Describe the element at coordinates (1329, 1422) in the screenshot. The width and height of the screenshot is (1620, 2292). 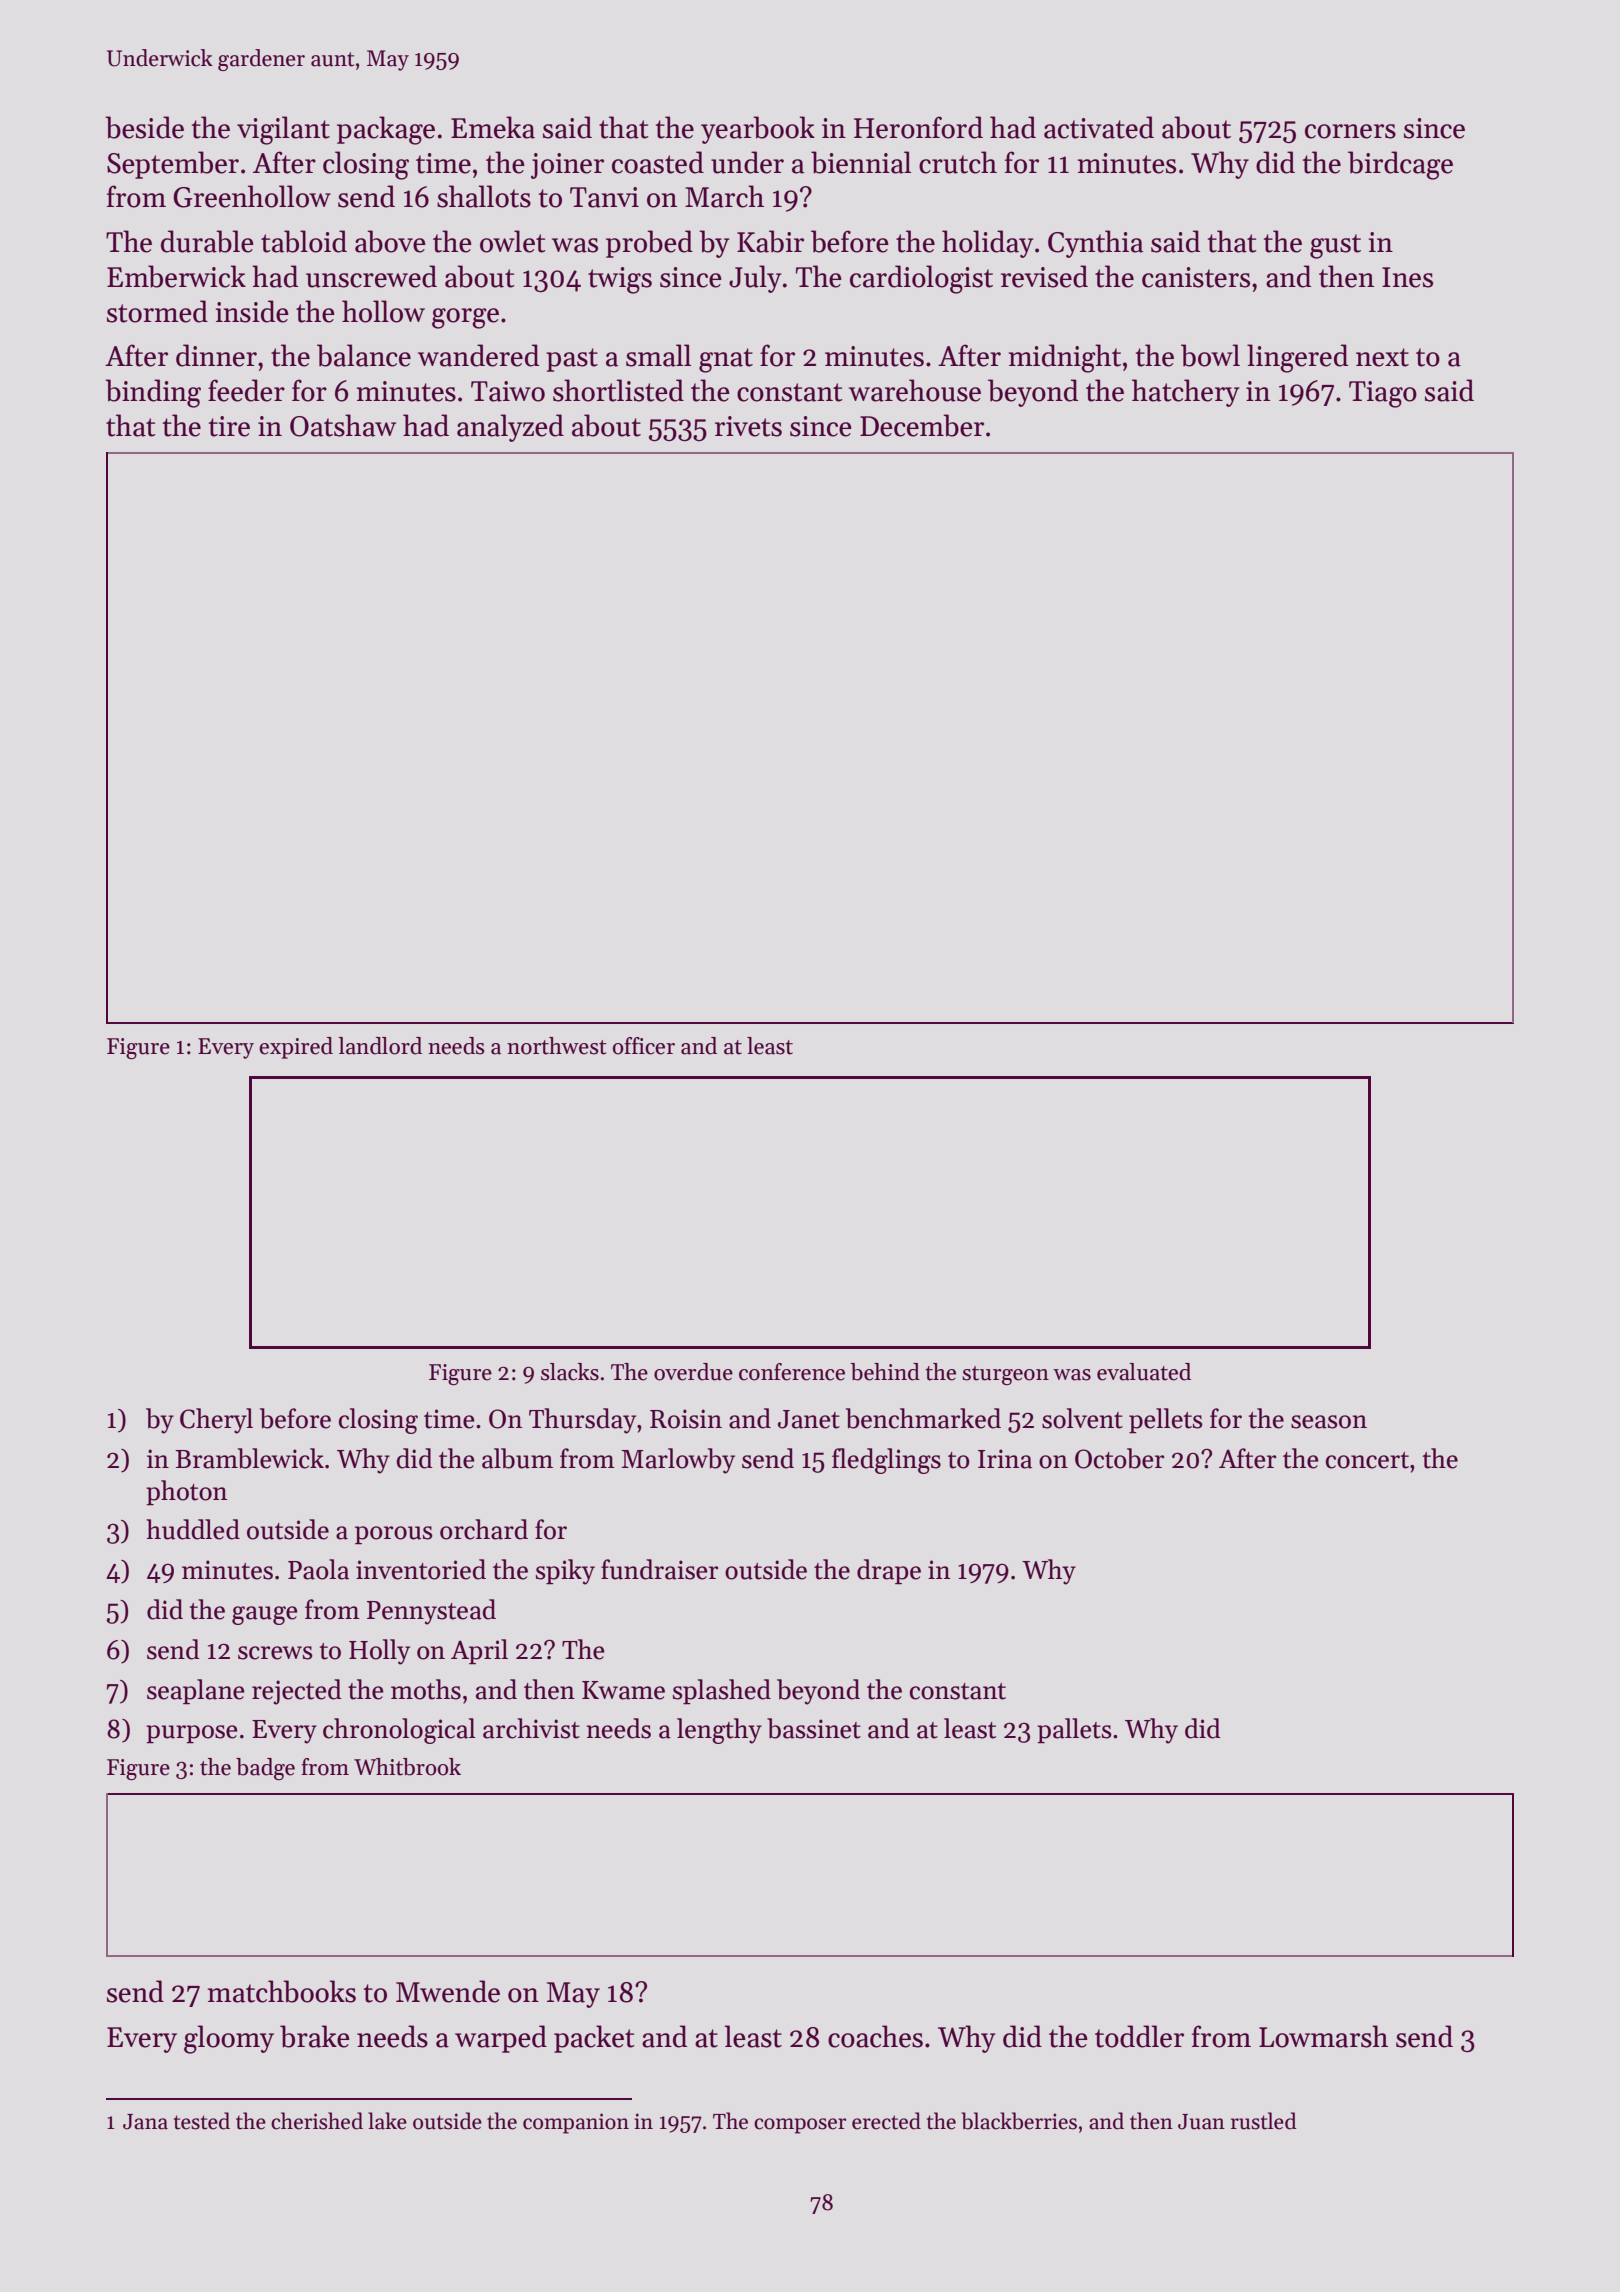
I see `season` at that location.
